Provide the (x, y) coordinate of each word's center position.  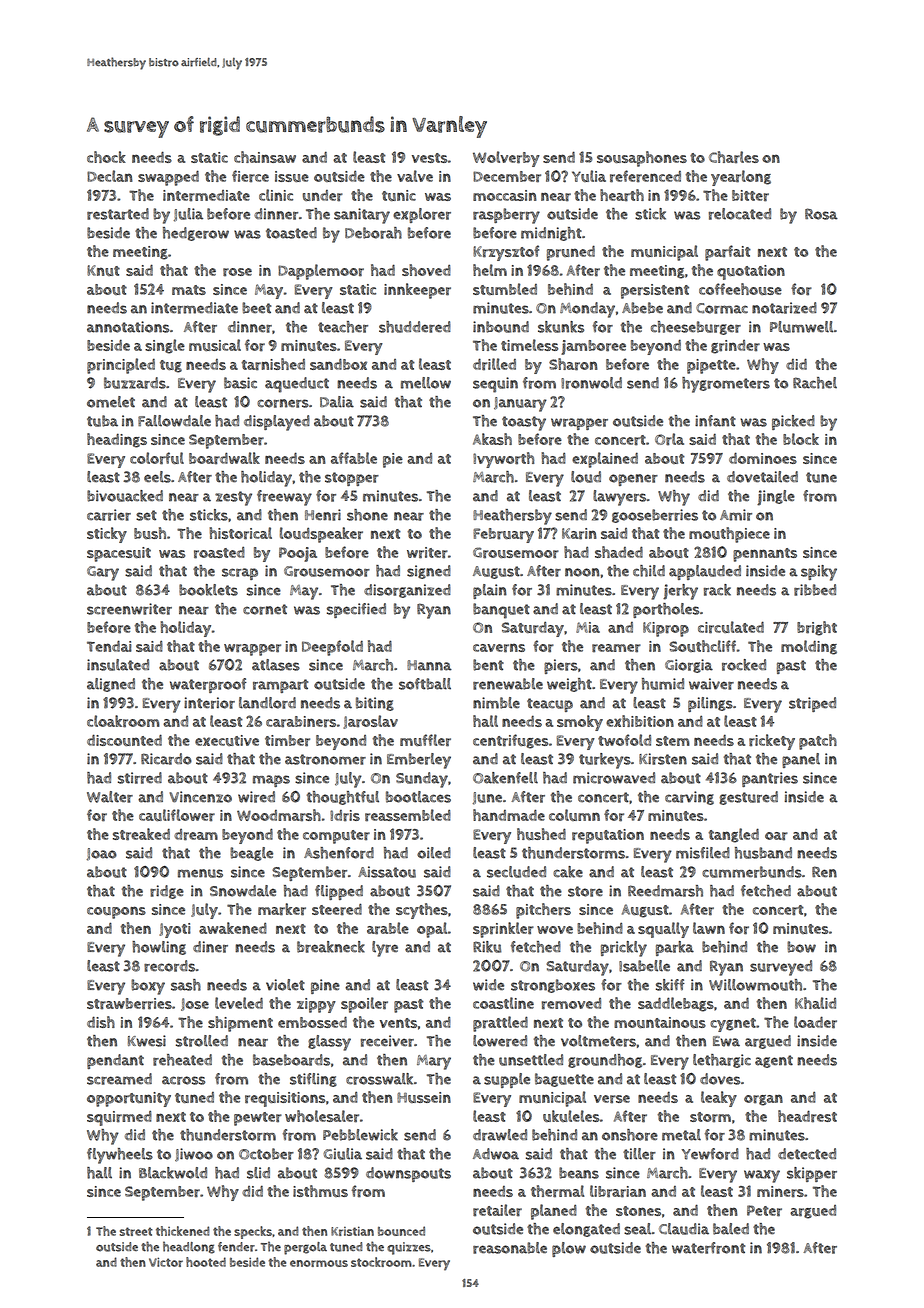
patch (818, 742)
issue (292, 176)
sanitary (362, 216)
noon (582, 572)
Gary (103, 573)
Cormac (722, 308)
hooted (206, 1262)
